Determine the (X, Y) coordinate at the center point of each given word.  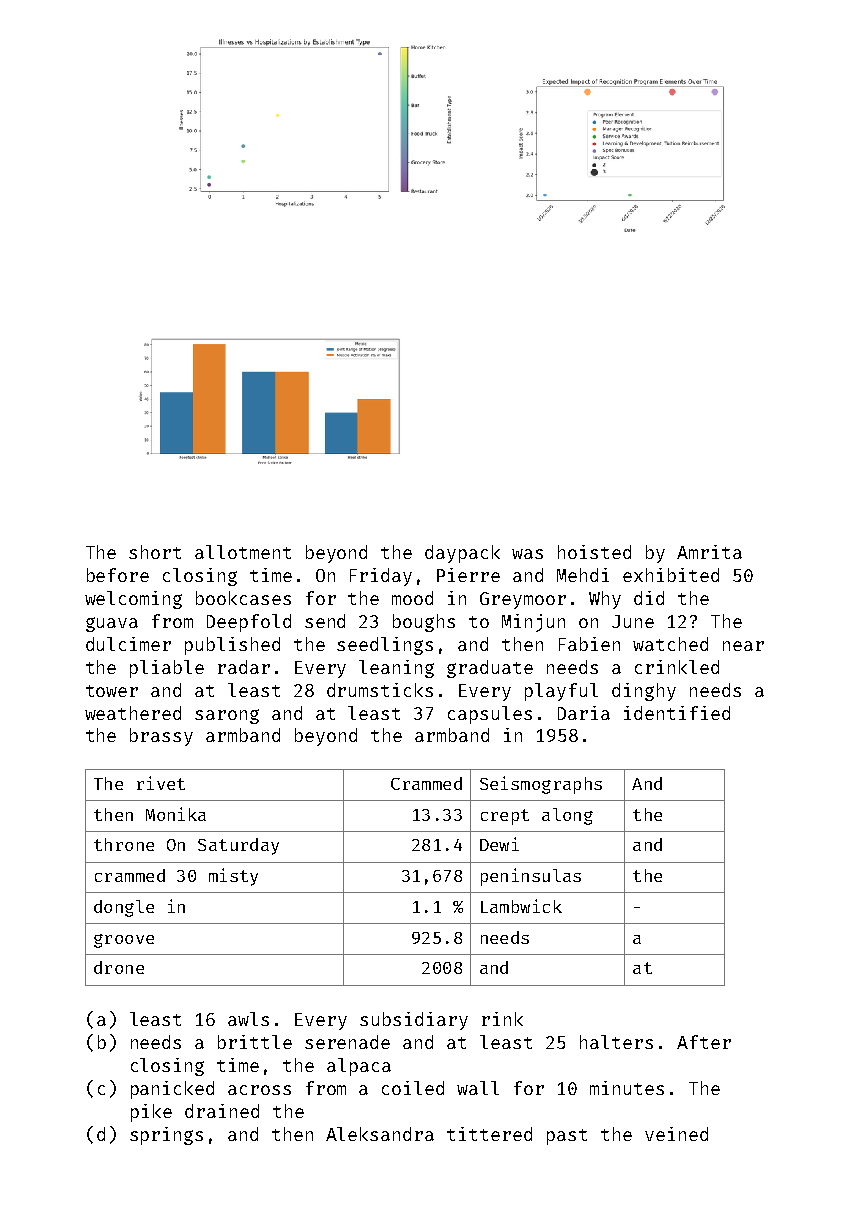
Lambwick (521, 906)
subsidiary (414, 1021)
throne (124, 844)
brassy (161, 737)
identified (677, 713)
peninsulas (531, 877)
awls (248, 1019)
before (118, 575)
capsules (490, 715)
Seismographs (541, 785)
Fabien (589, 644)
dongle (124, 908)
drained (222, 1111)
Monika (176, 814)
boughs (424, 623)
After (704, 1042)
